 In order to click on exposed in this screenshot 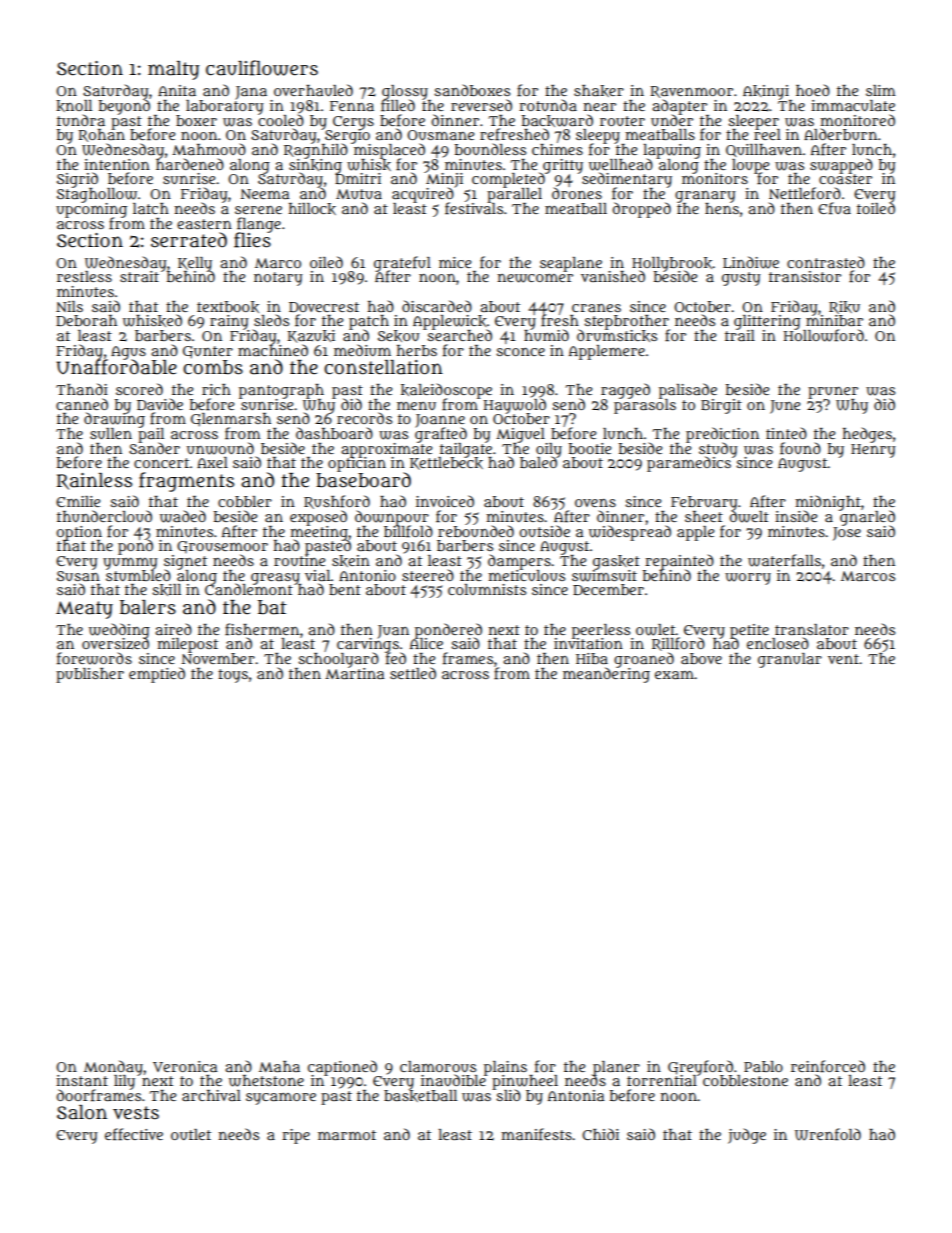, I will do `click(318, 517)`.
